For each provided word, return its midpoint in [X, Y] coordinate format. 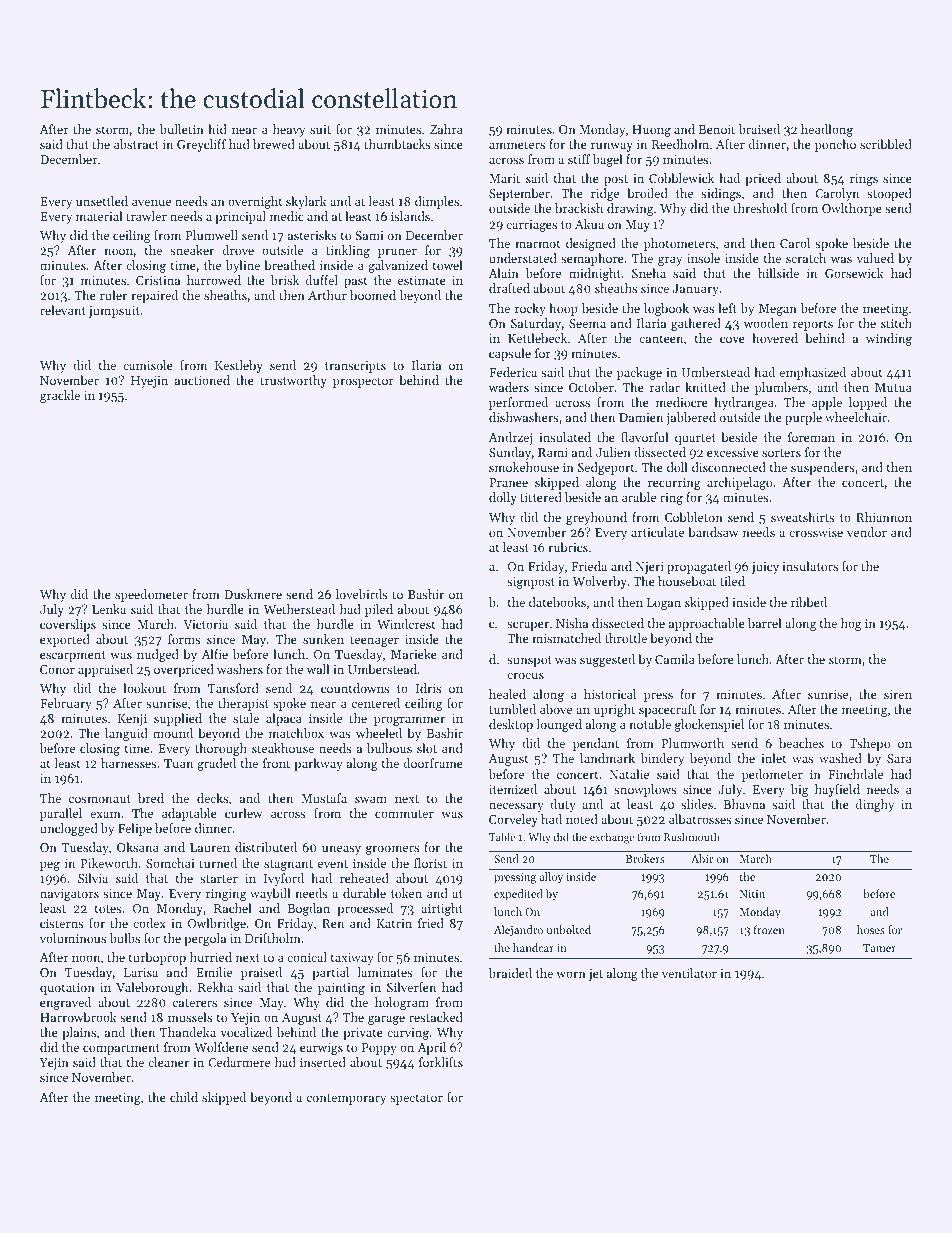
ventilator [689, 973]
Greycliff [201, 145]
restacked [436, 1017]
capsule [510, 354]
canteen [661, 339]
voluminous [73, 938]
